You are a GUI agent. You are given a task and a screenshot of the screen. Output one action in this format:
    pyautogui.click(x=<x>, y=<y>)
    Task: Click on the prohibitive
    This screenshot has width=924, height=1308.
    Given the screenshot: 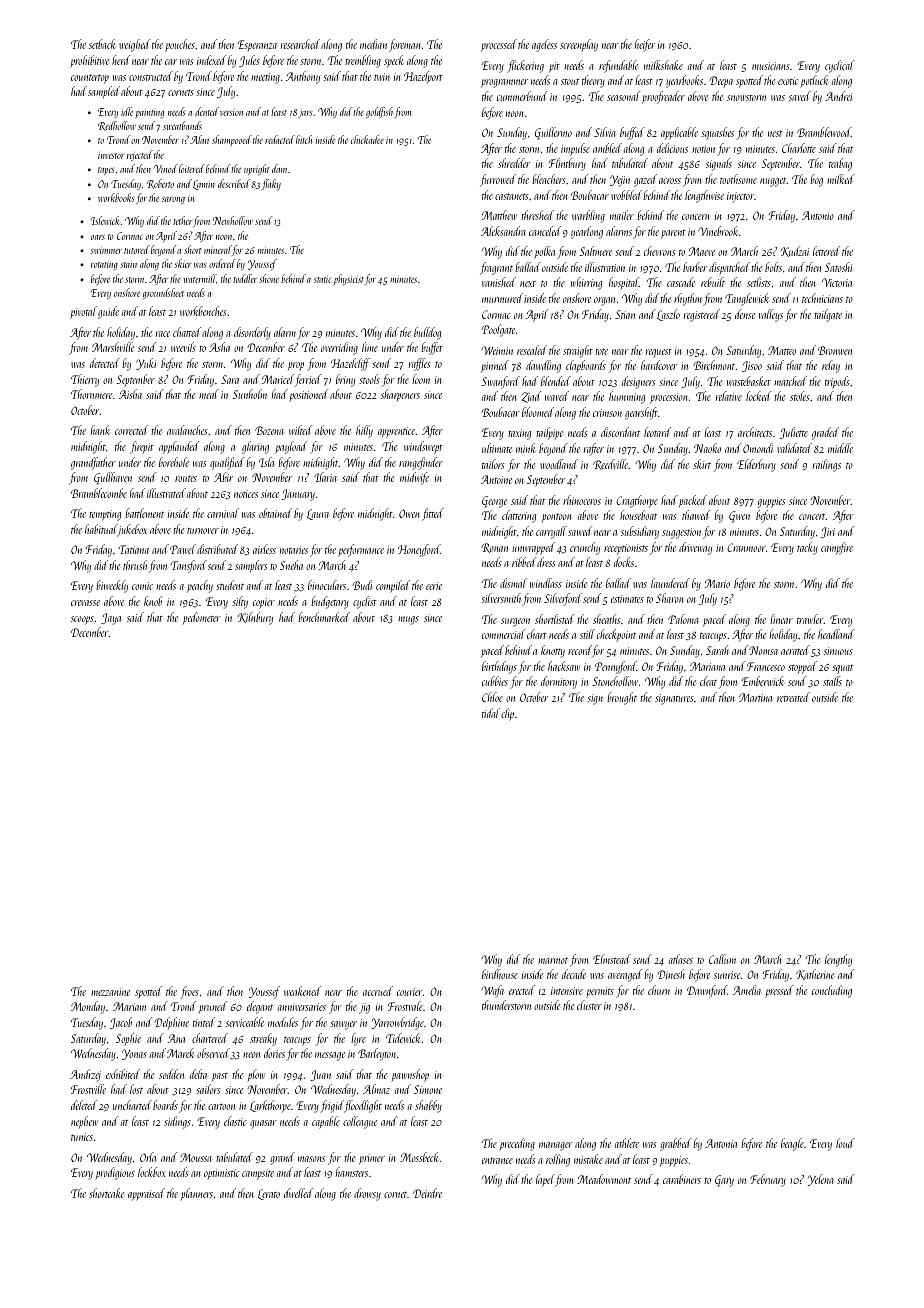 What is the action you would take?
    pyautogui.click(x=89, y=61)
